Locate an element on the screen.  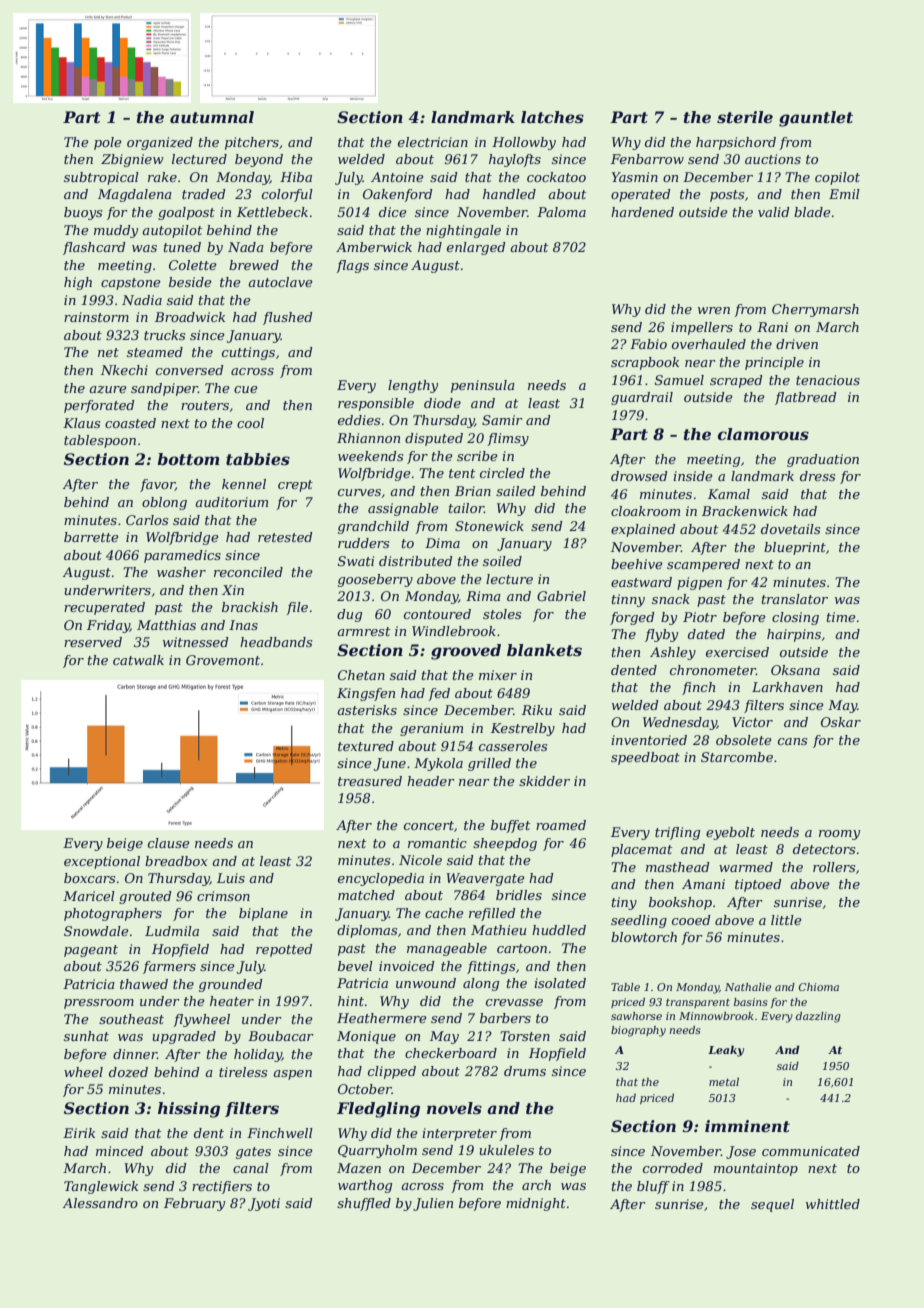
bottom is located at coordinates (188, 459).
